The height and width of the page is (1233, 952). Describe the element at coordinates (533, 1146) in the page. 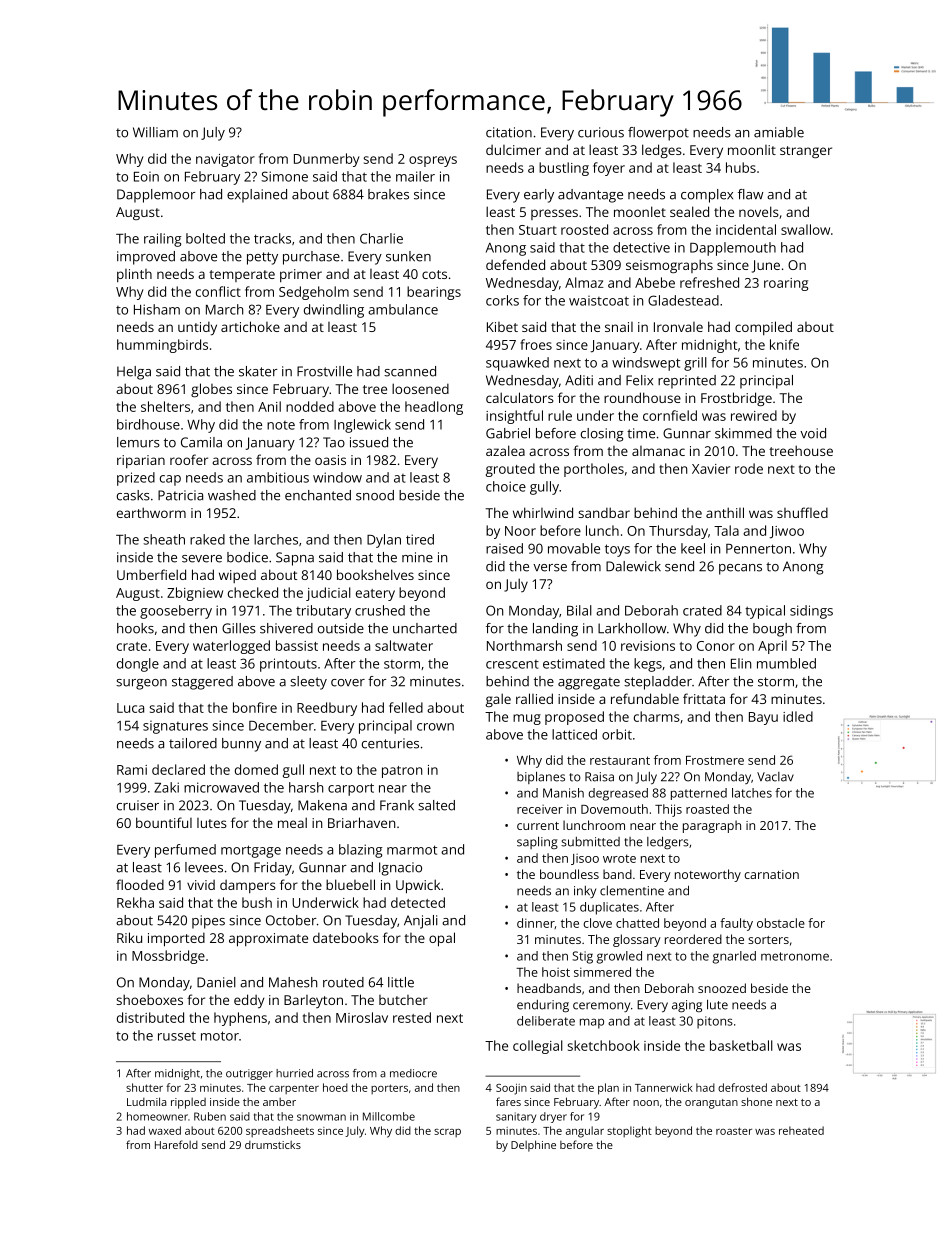

I see `Delphine` at that location.
